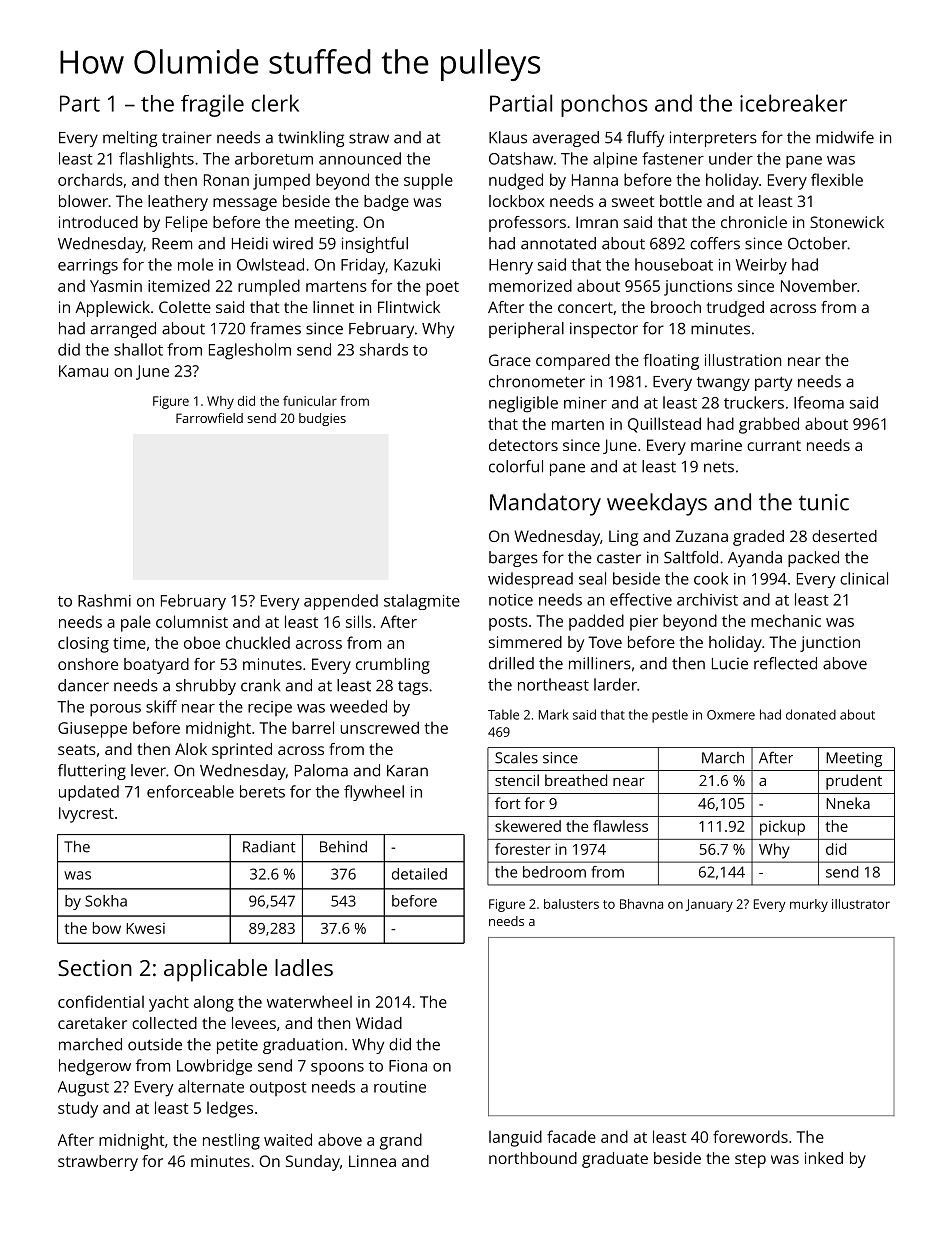 The image size is (952, 1233). Describe the element at coordinates (372, 1161) in the screenshot. I see `Linnea` at that location.
